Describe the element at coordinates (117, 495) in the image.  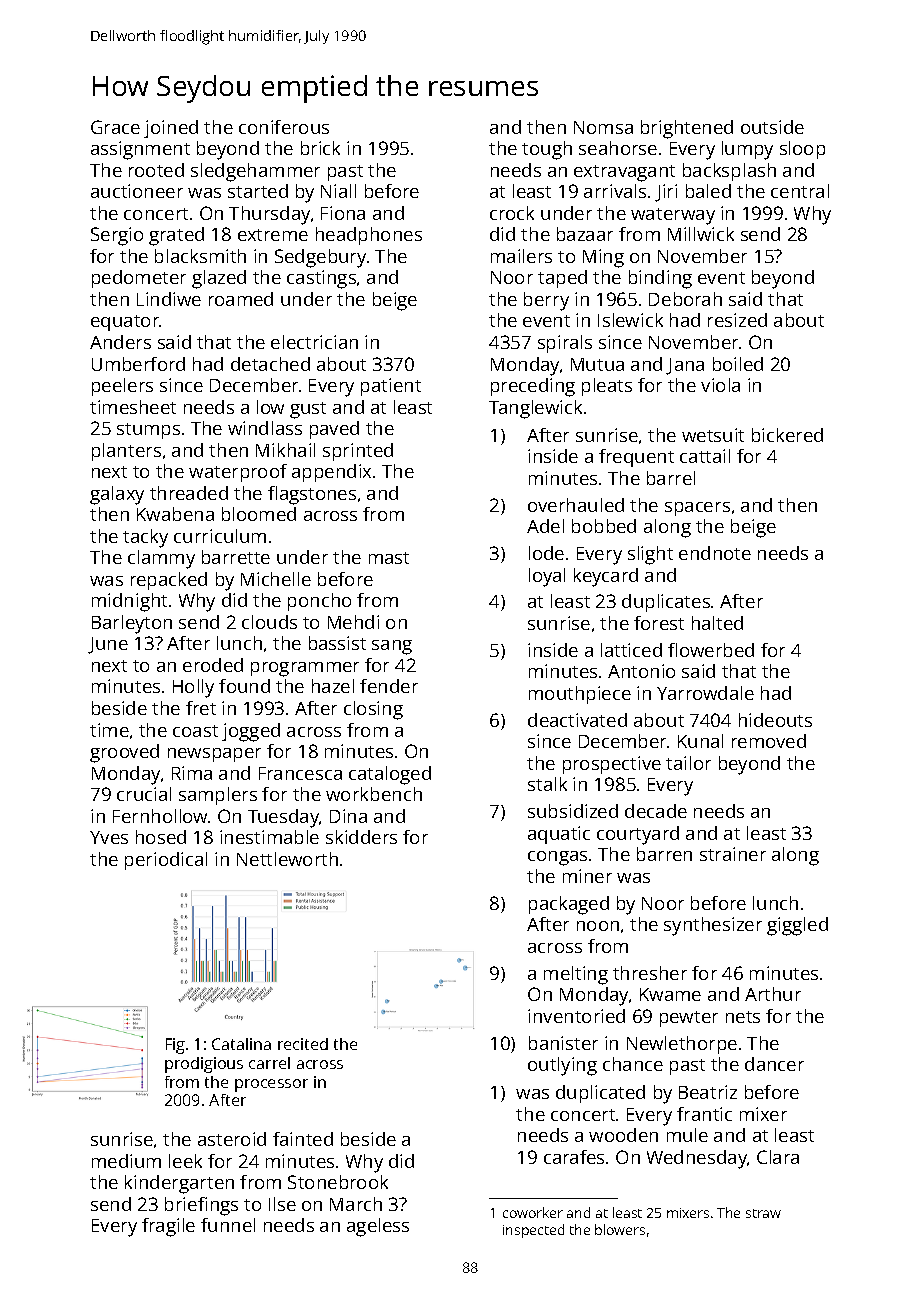
I see `galaxy` at that location.
